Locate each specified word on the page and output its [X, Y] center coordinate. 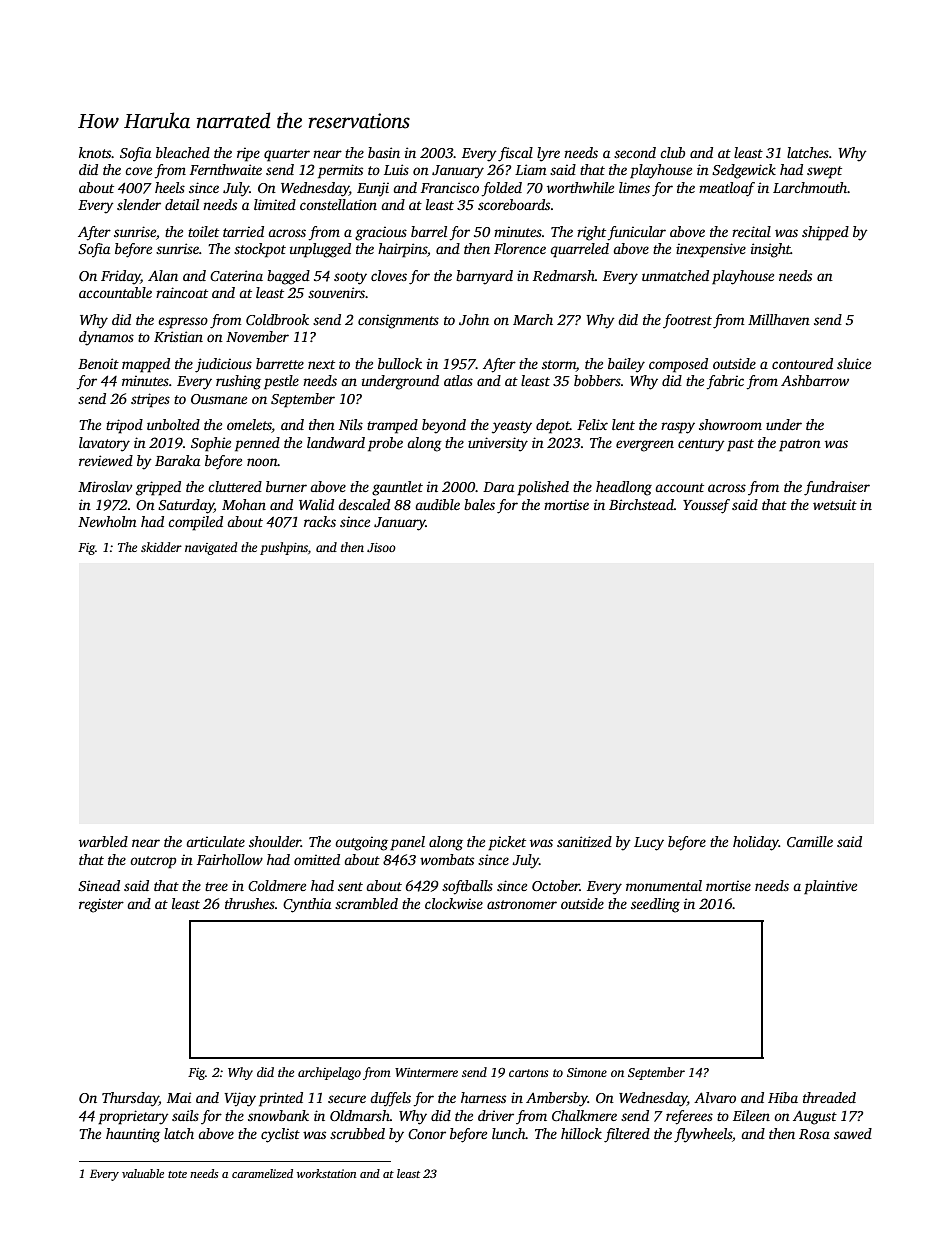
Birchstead [641, 504]
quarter [287, 155]
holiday [756, 843]
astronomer [522, 904]
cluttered [235, 486]
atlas [458, 380]
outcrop [153, 862]
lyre [548, 154]
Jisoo [381, 547]
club [672, 152]
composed [678, 365]
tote [177, 1174]
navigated [211, 548]
